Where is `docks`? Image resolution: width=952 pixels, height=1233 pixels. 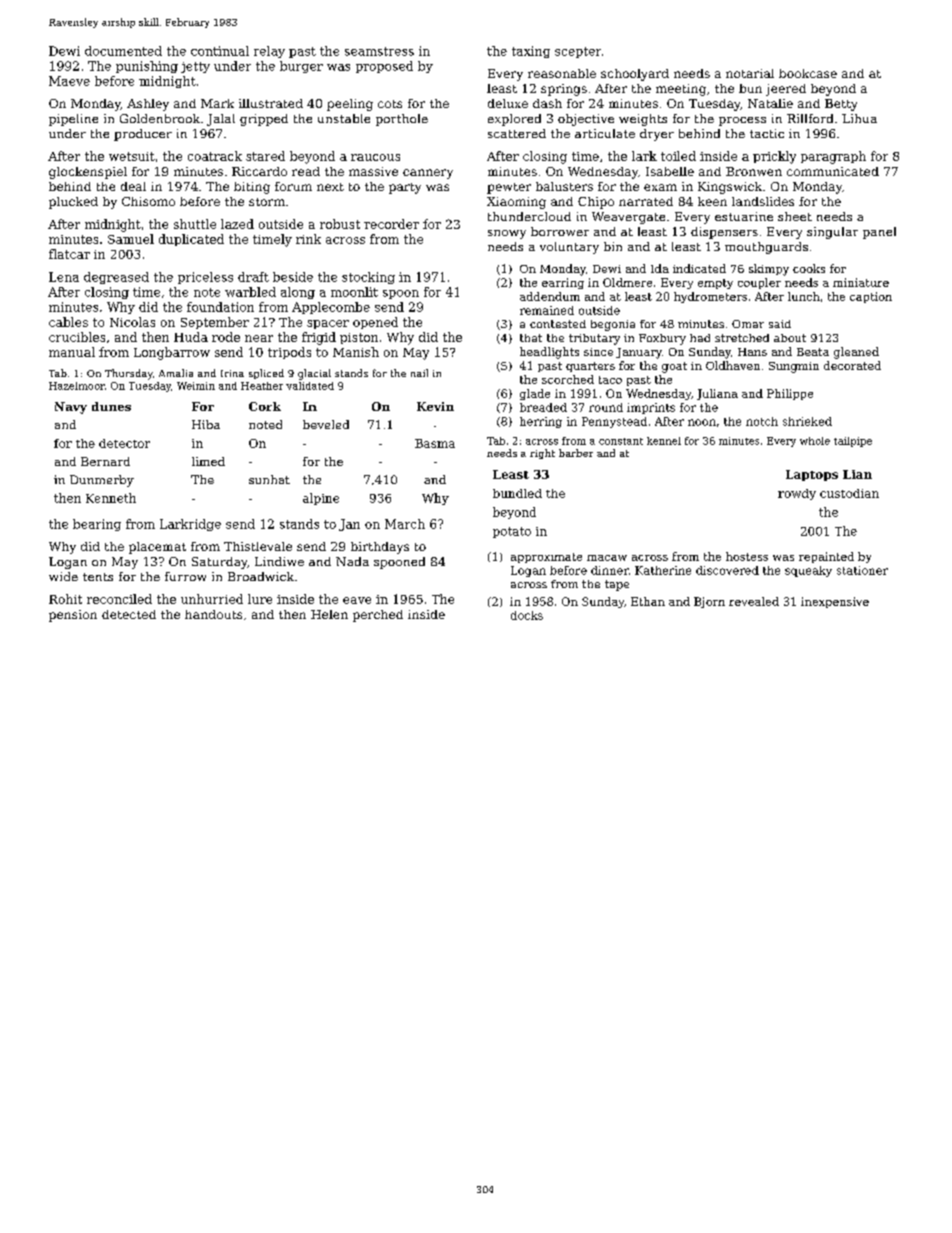 docks is located at coordinates (527, 615).
